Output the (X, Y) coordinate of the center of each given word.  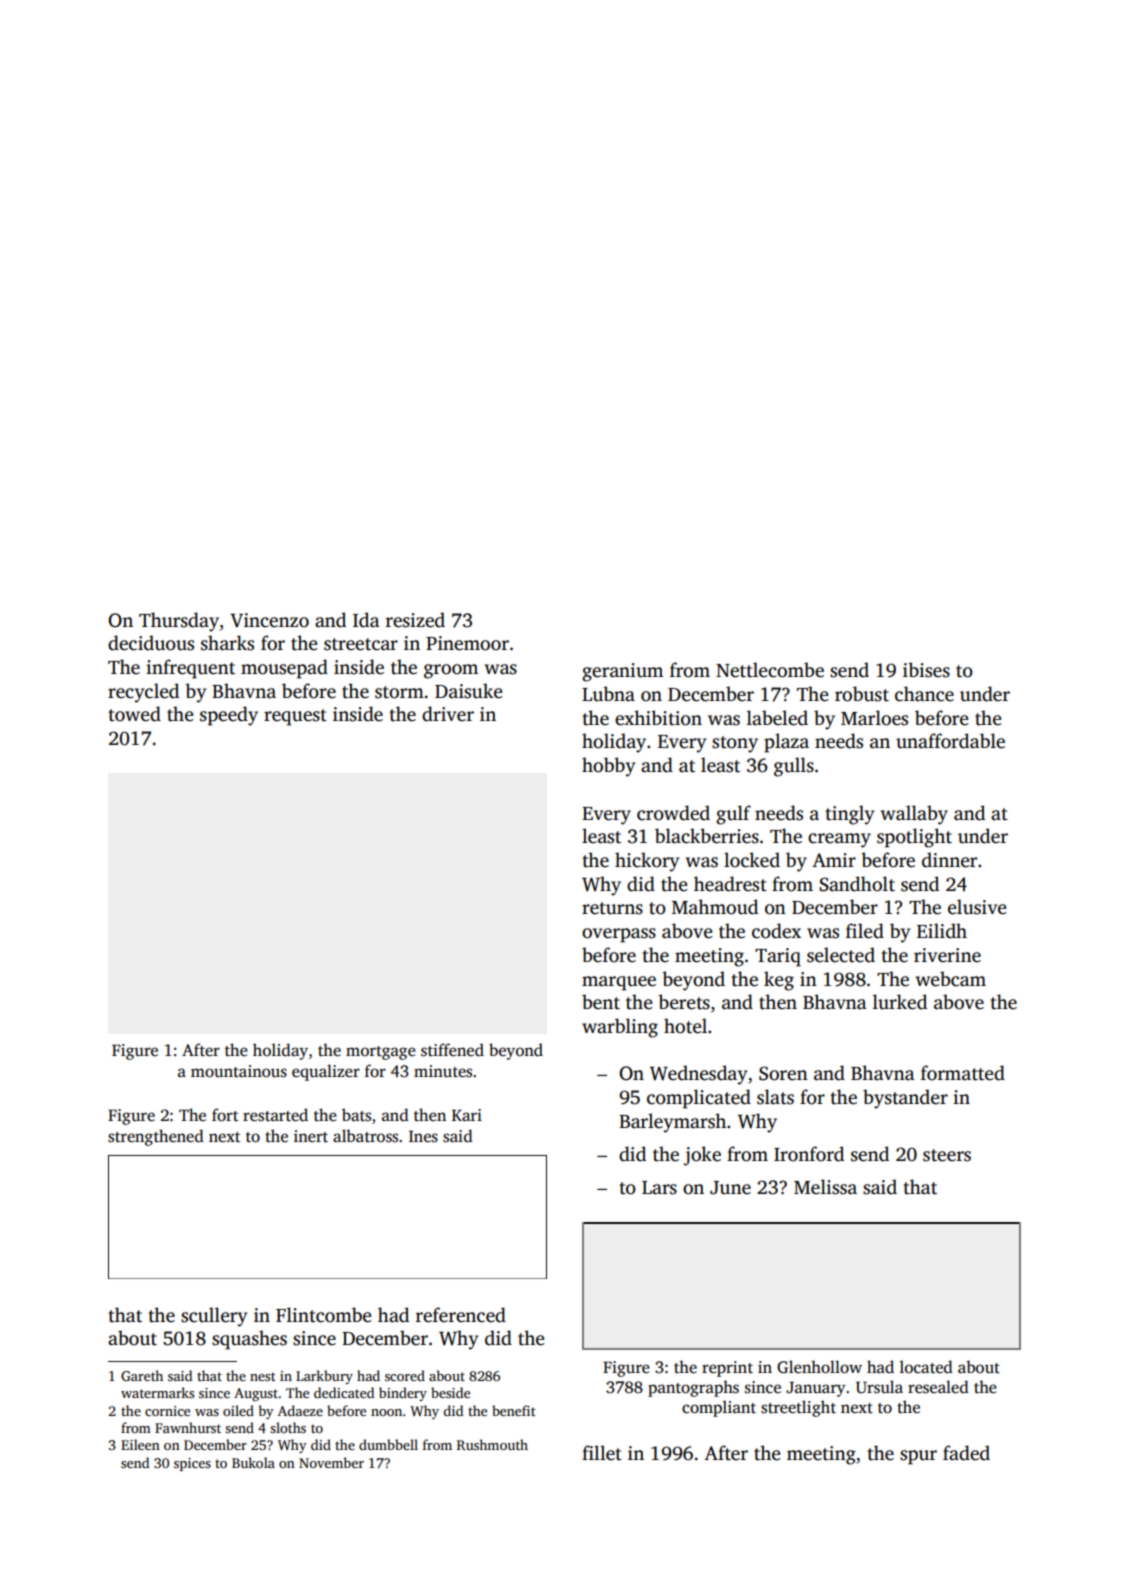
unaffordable (950, 741)
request (295, 717)
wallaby (914, 815)
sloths (288, 1427)
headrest (730, 884)
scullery (214, 1317)
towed (134, 714)
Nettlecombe (770, 670)
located (926, 1367)
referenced (461, 1315)
